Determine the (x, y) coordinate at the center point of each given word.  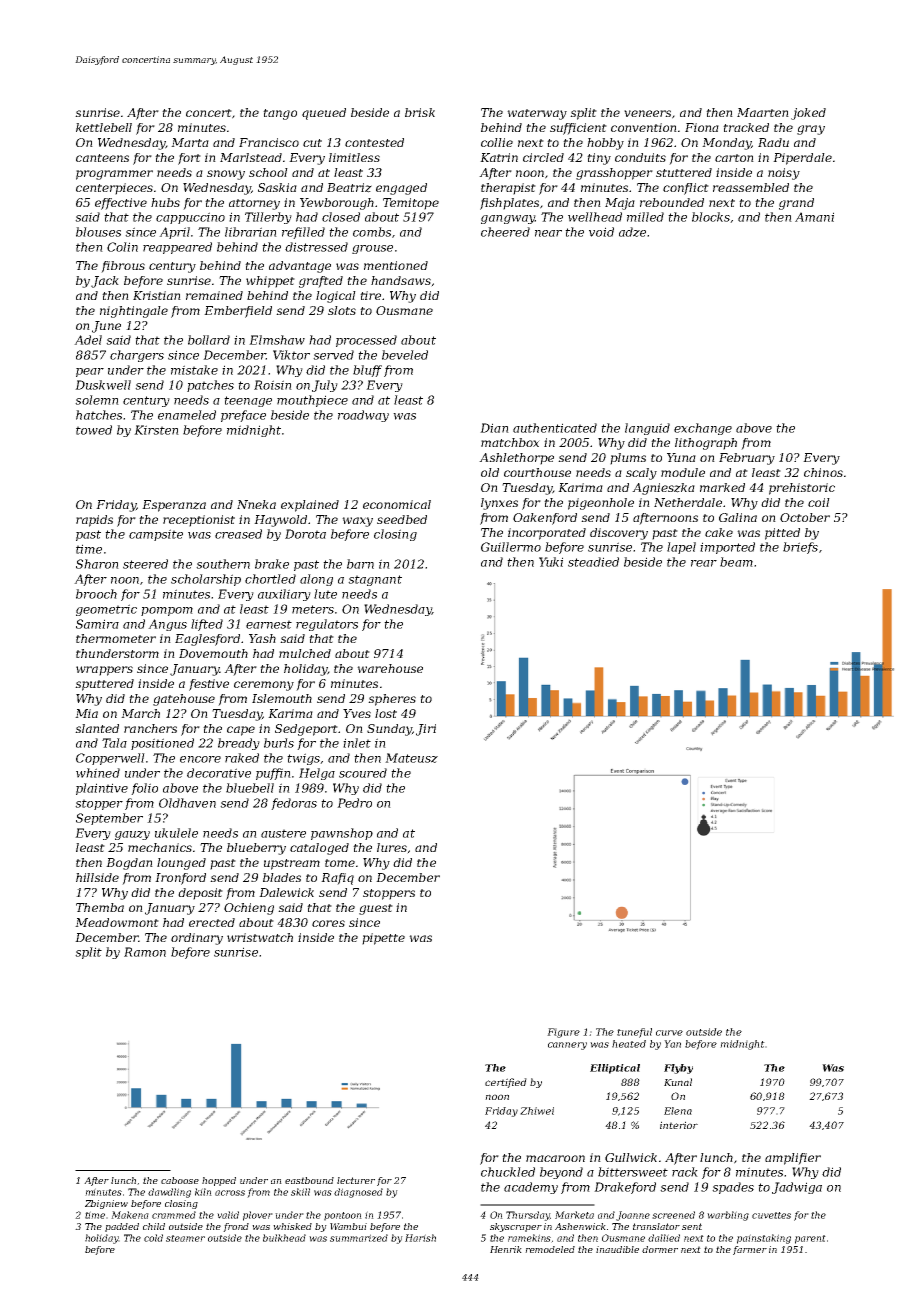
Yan (672, 1044)
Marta (190, 142)
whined (98, 773)
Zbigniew (106, 1204)
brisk (420, 112)
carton (734, 158)
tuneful (634, 1033)
